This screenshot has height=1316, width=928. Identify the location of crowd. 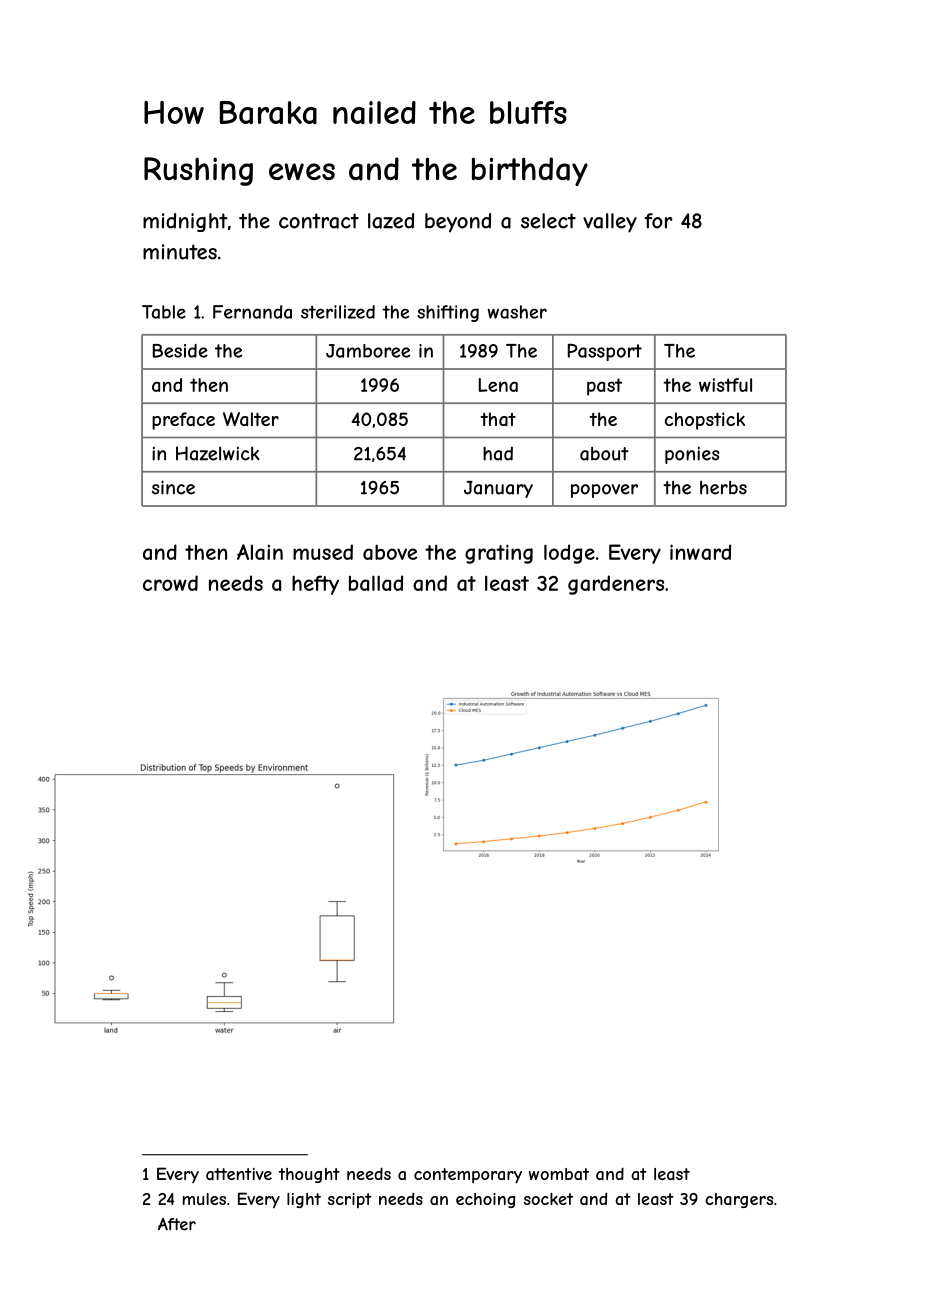
(170, 583).
